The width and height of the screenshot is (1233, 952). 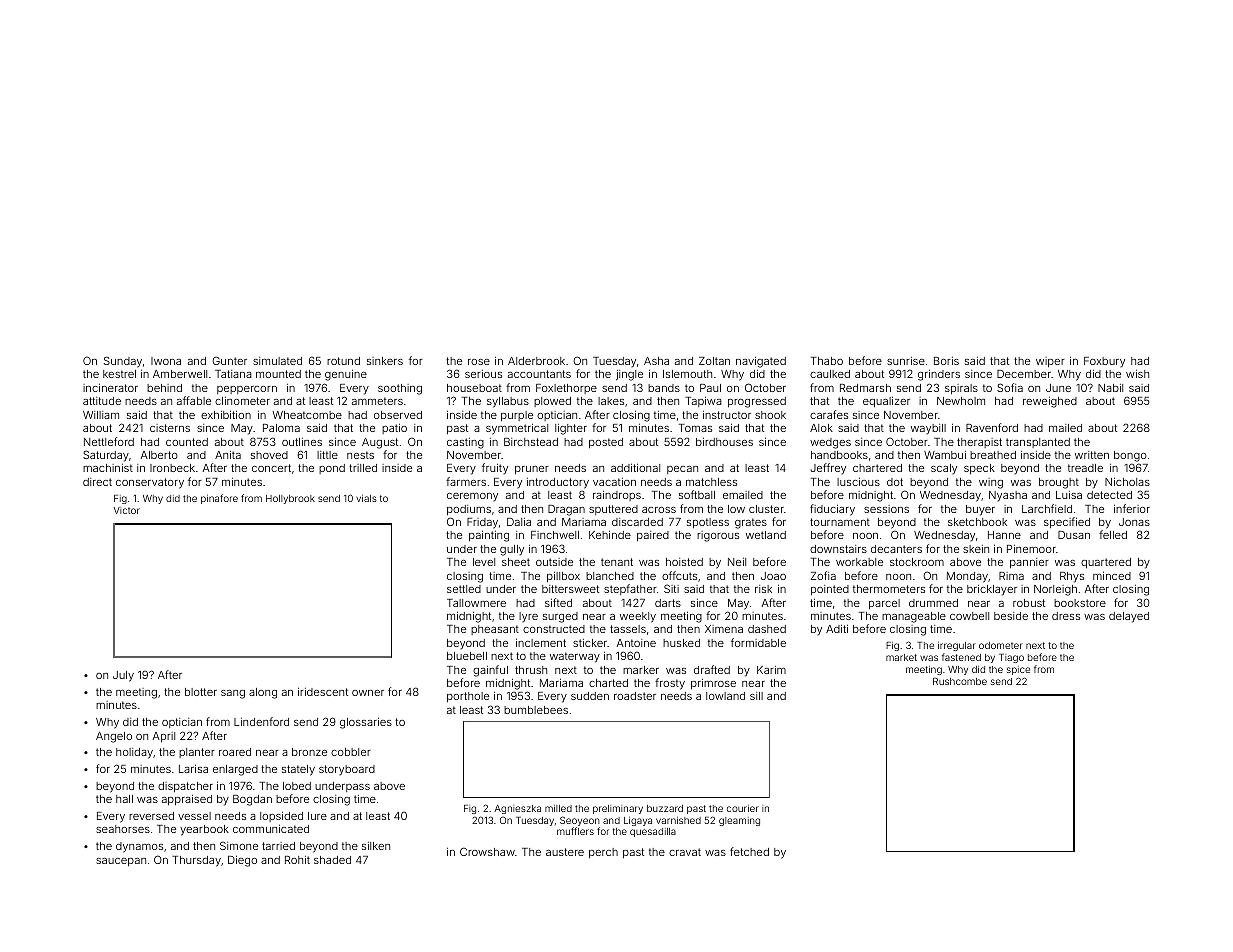 What do you see at coordinates (123, 362) in the screenshot?
I see `Sunday` at bounding box center [123, 362].
